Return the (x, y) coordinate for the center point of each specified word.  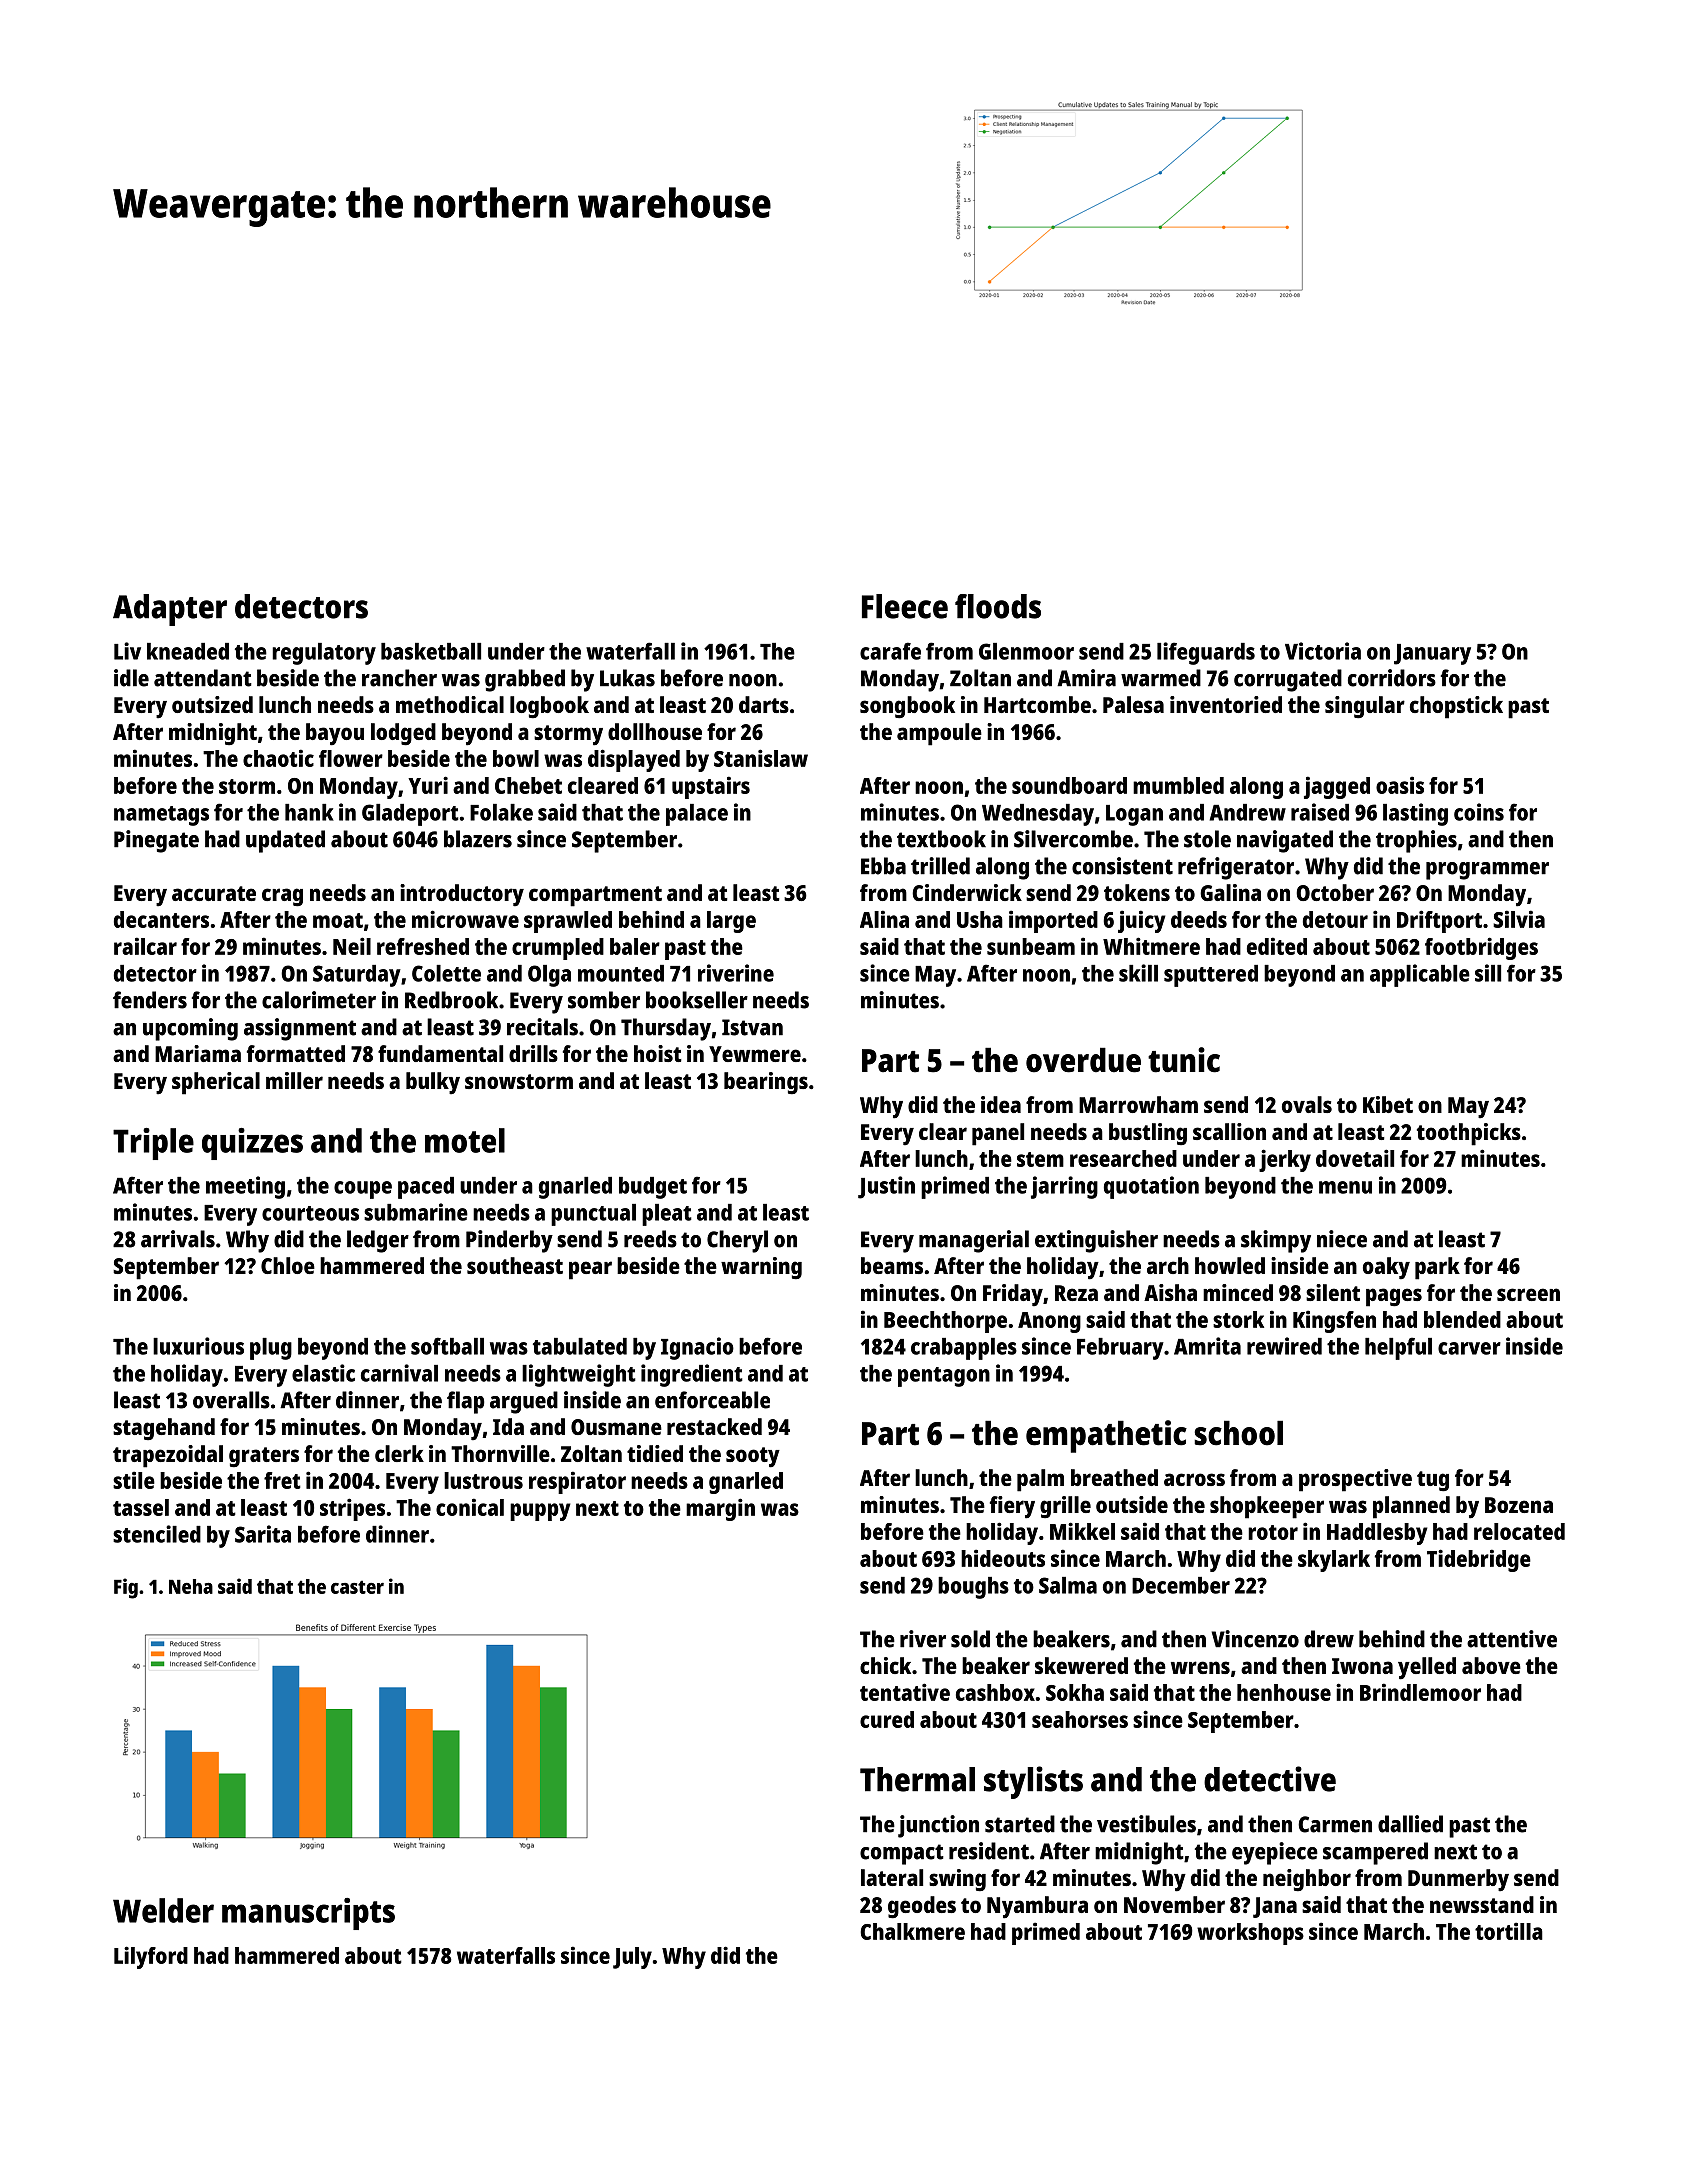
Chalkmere (912, 1931)
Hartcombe (1037, 704)
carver (1469, 1348)
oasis (1400, 785)
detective (1270, 1779)
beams (892, 1265)
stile (134, 1480)
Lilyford (151, 1957)
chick (885, 1665)
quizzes (252, 1144)
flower (351, 758)
